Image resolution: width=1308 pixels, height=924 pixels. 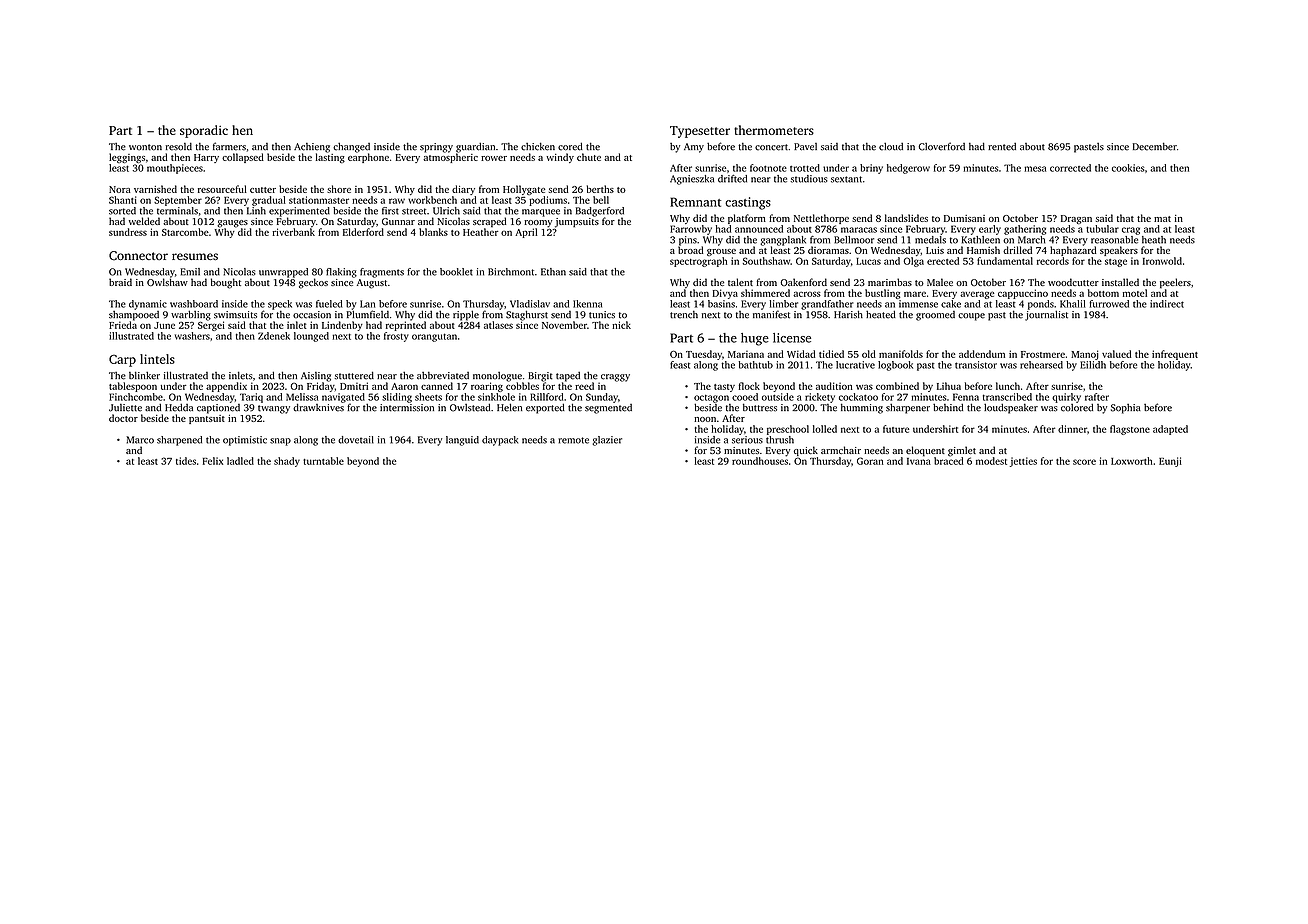 What do you see at coordinates (1162, 219) in the page?
I see `mat` at bounding box center [1162, 219].
